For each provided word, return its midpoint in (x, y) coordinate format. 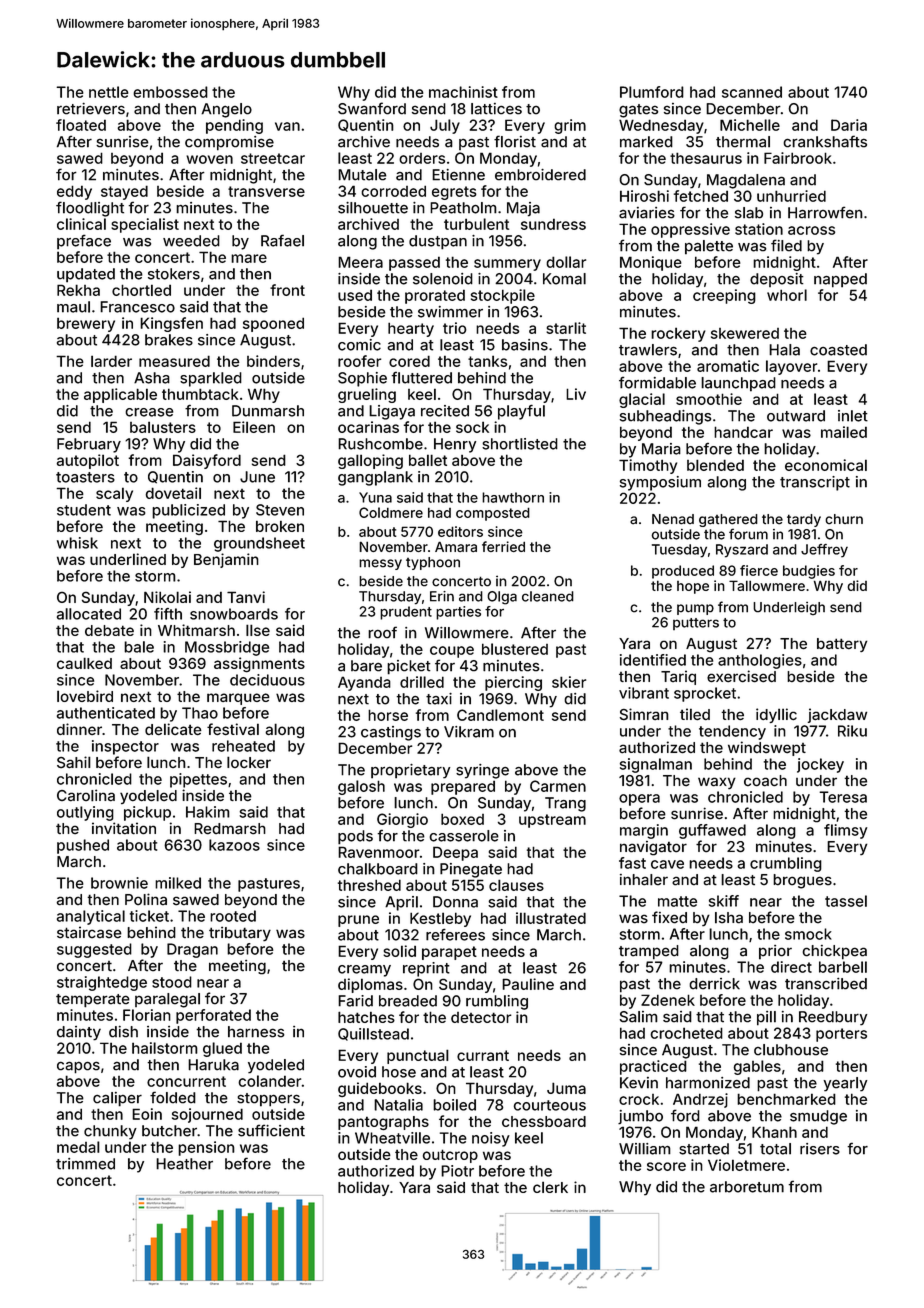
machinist (463, 92)
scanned (752, 92)
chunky (110, 1132)
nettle (108, 92)
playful (521, 412)
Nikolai (167, 597)
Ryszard (742, 551)
